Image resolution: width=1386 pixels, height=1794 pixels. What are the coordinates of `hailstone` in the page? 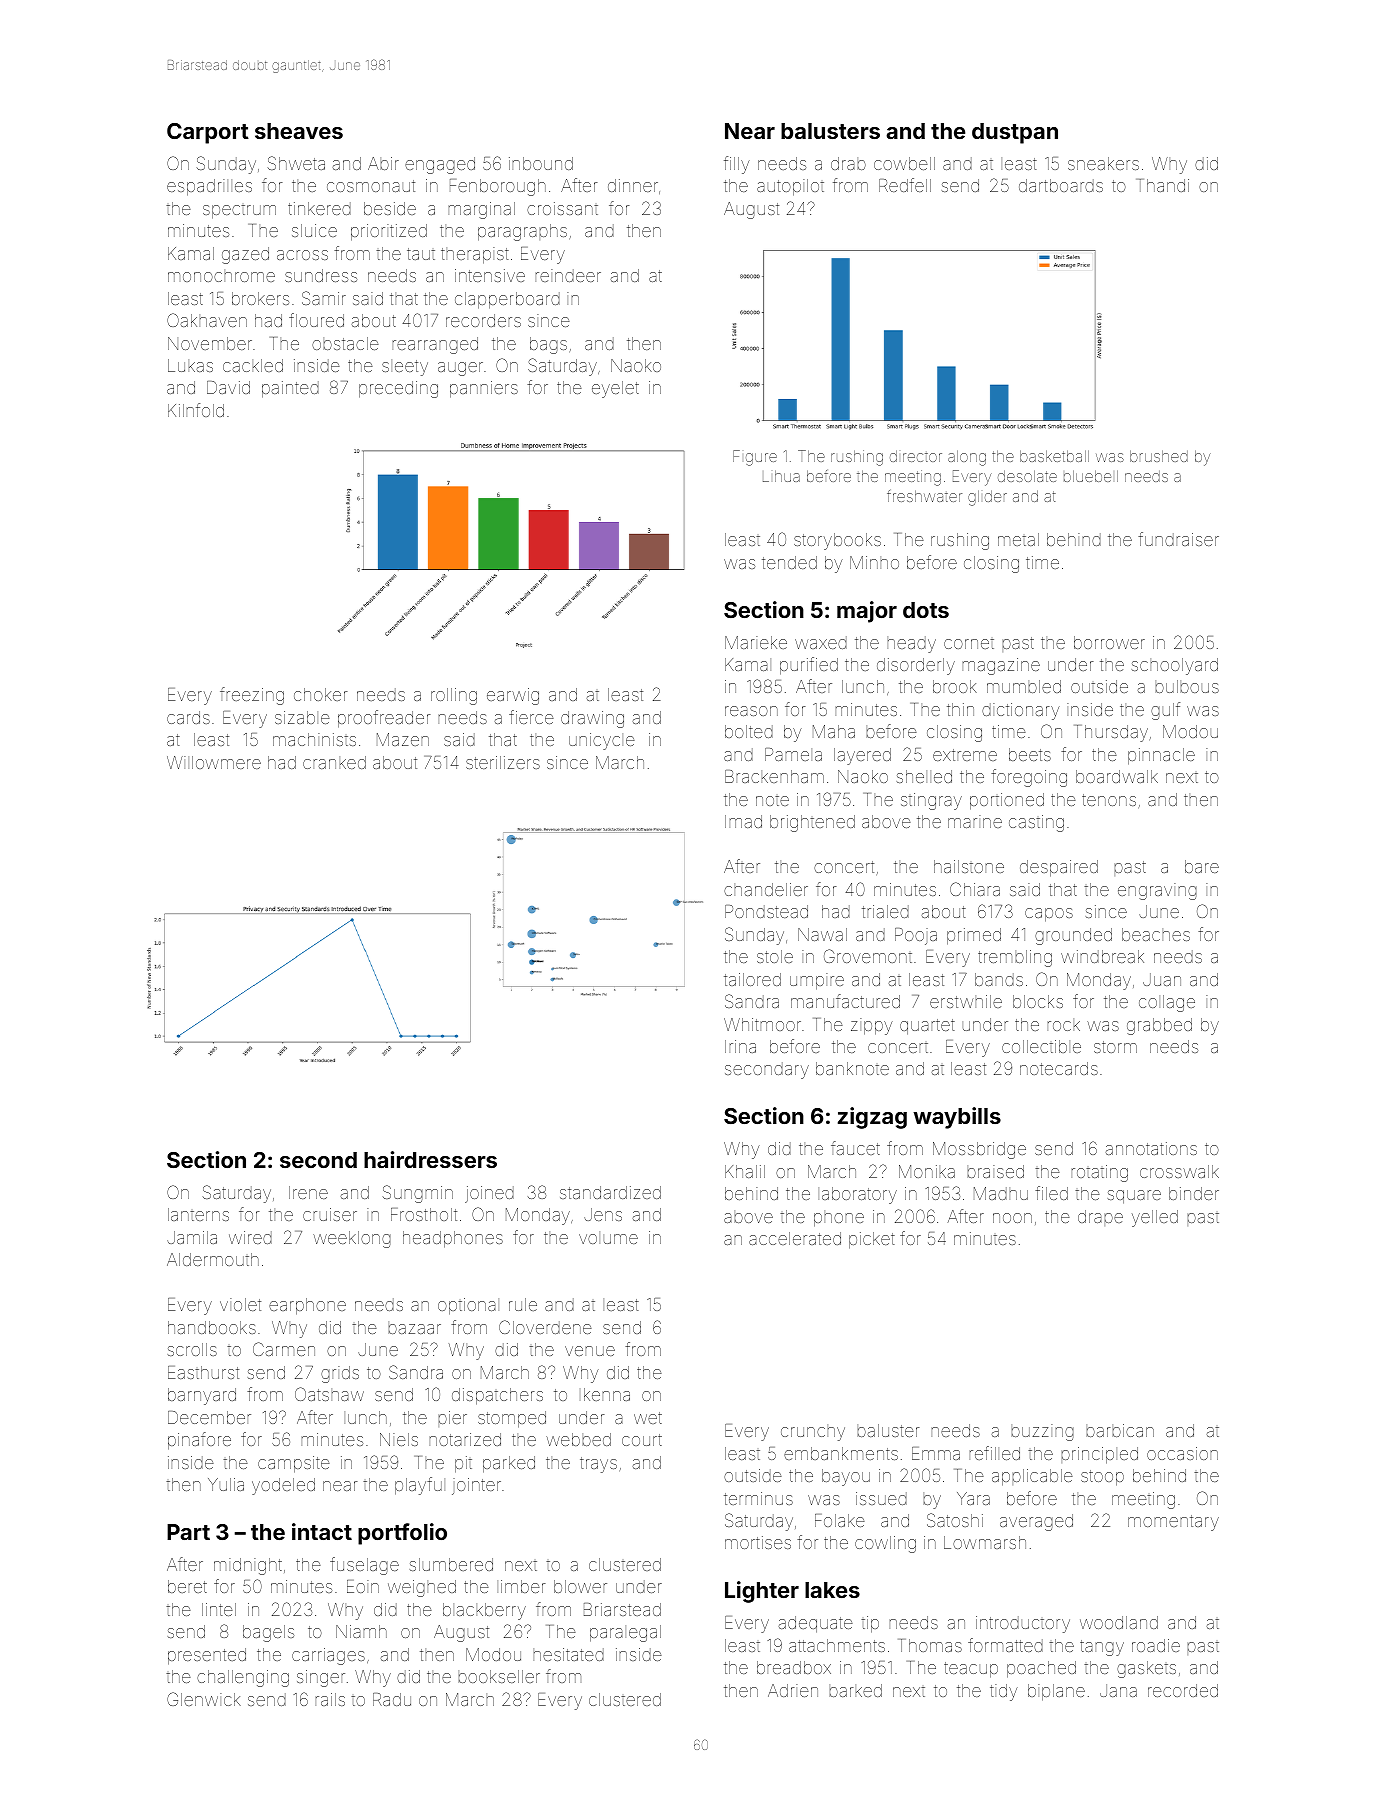 It's located at (969, 866).
